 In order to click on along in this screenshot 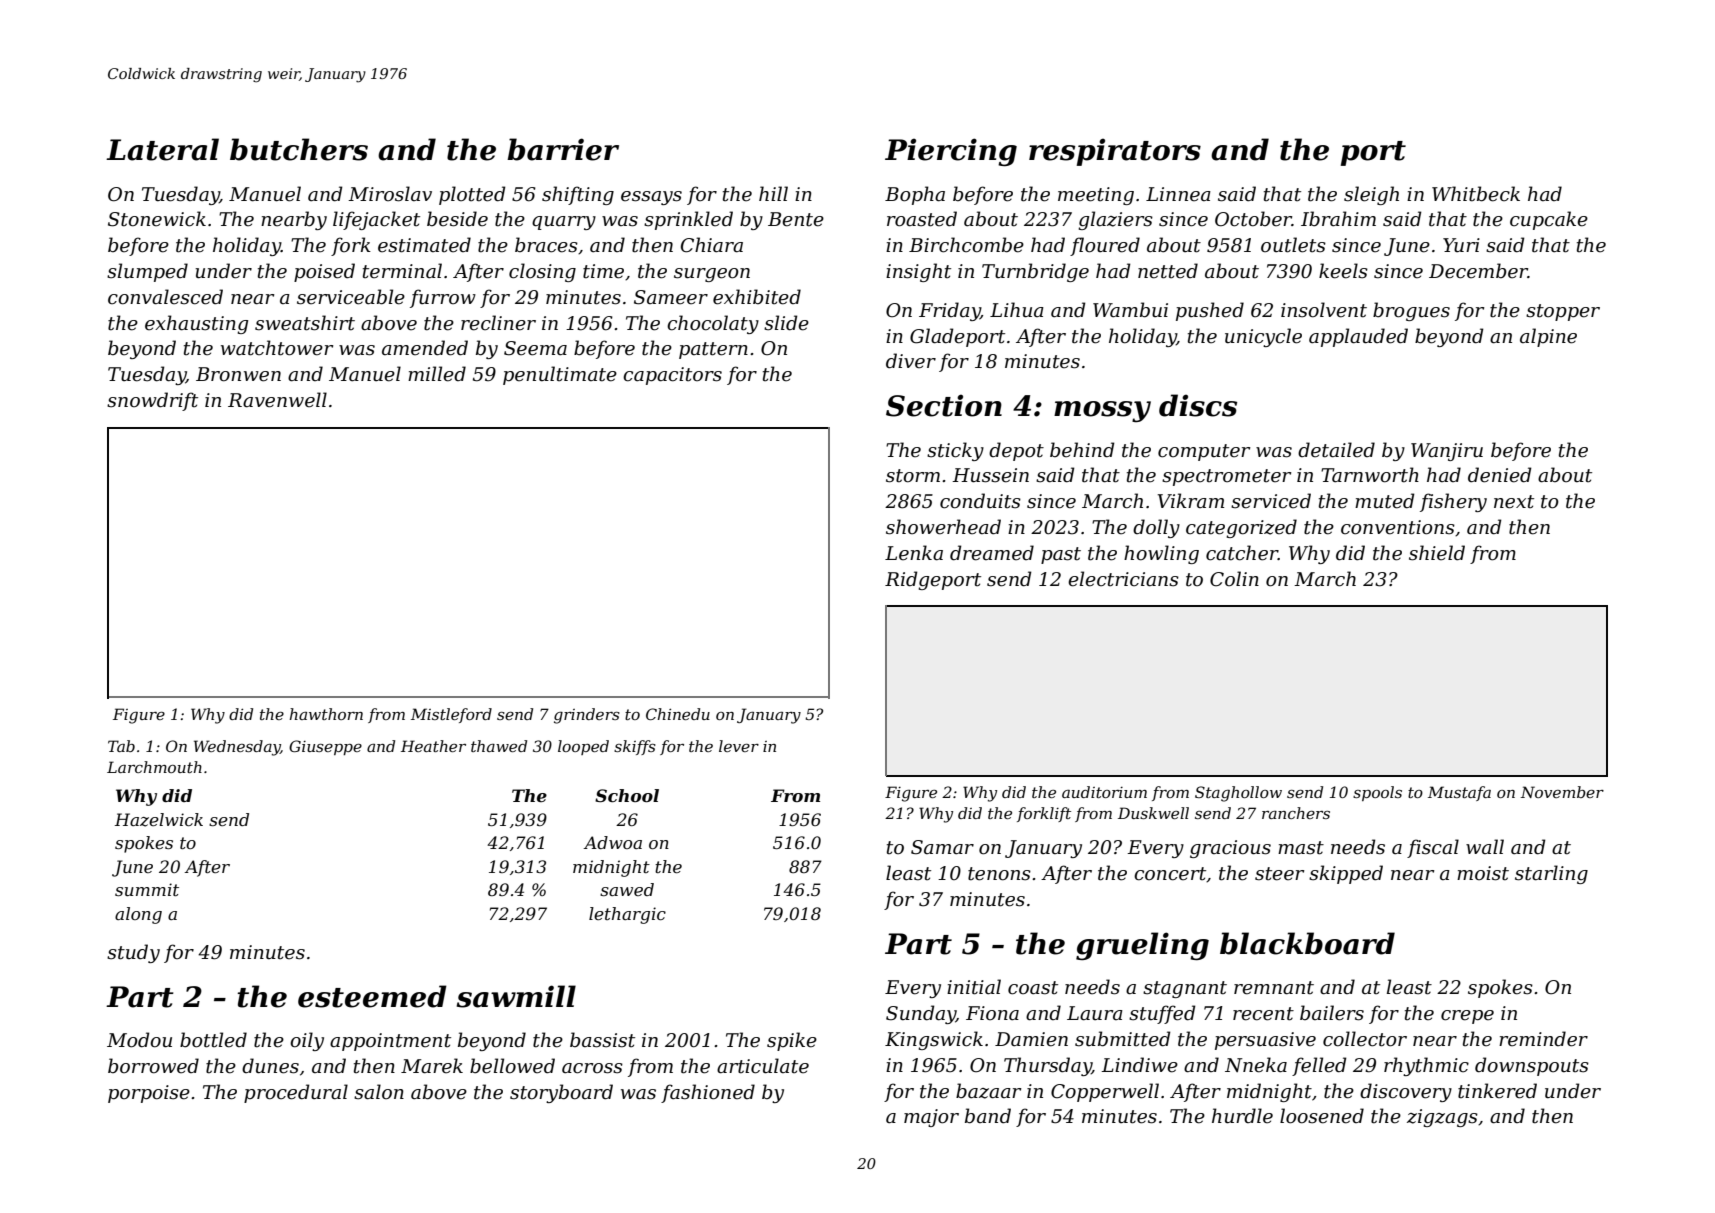, I will do `click(138, 915)`.
